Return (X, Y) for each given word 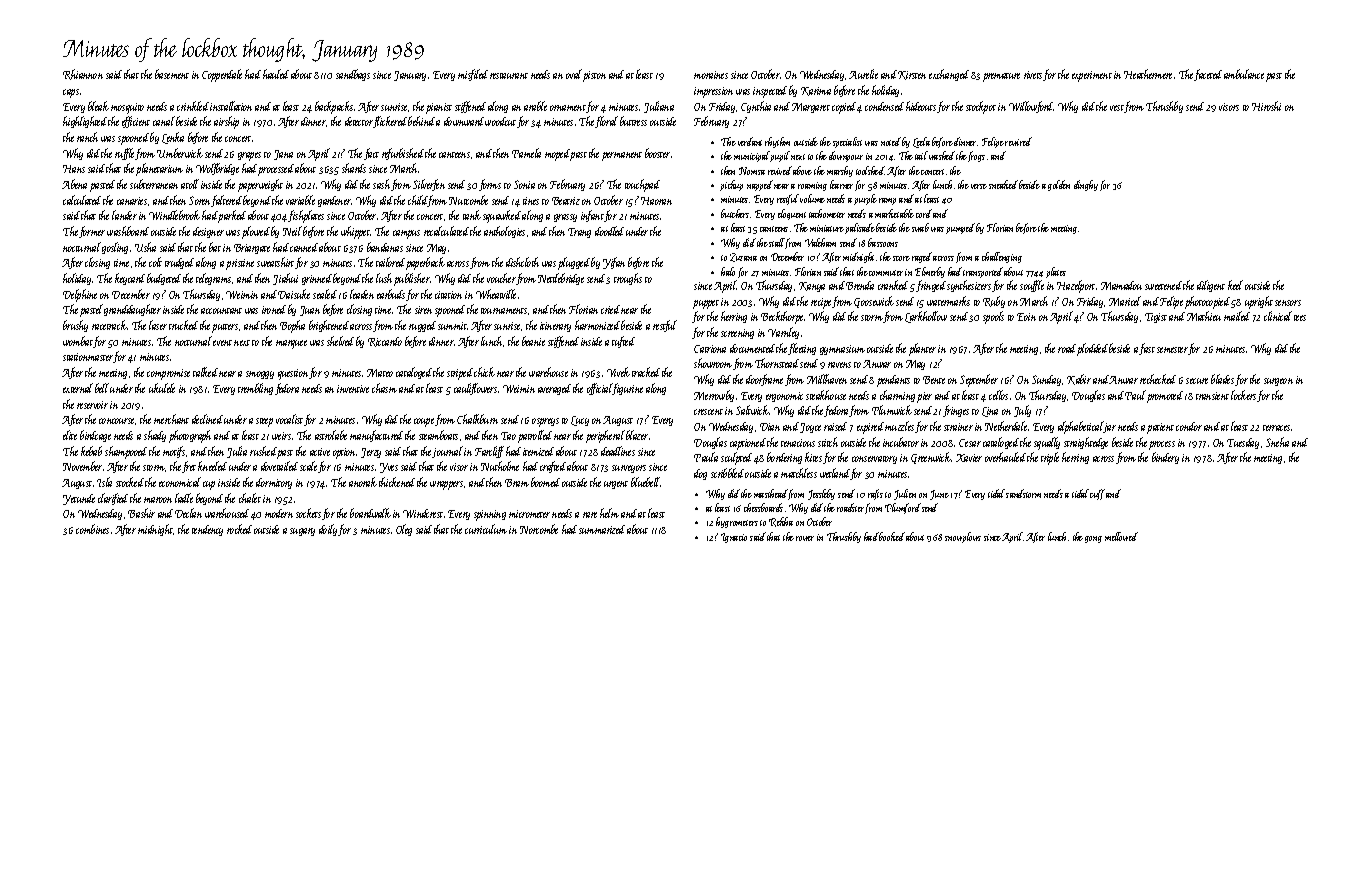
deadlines (618, 451)
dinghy (1086, 185)
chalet (250, 498)
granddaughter (132, 310)
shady (155, 436)
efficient (136, 122)
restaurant (509, 76)
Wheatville (496, 294)
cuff (1097, 494)
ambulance (1244, 74)
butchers (735, 213)
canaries (132, 201)
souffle (1032, 286)
